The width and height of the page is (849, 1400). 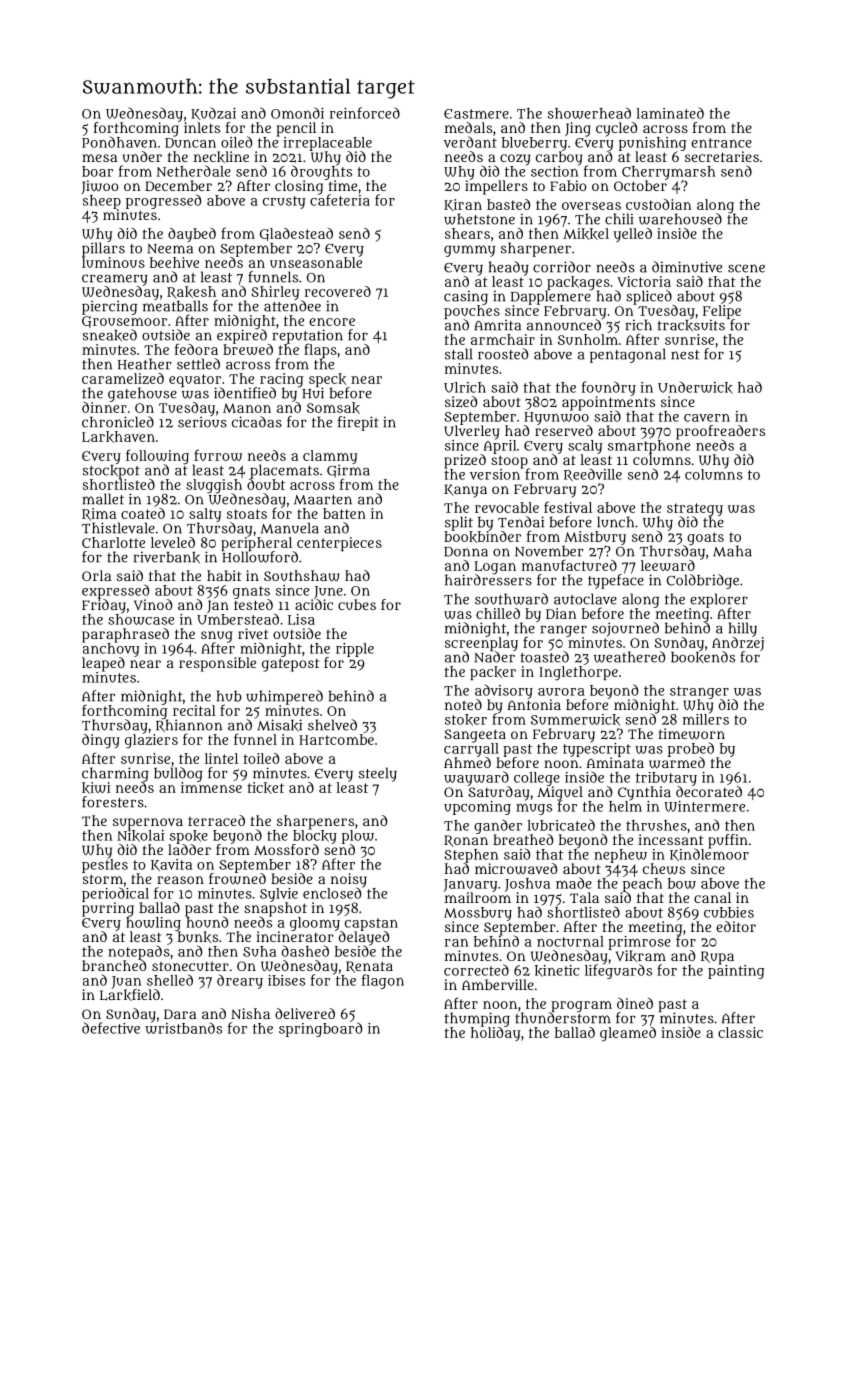 I want to click on pestles, so click(x=105, y=866).
